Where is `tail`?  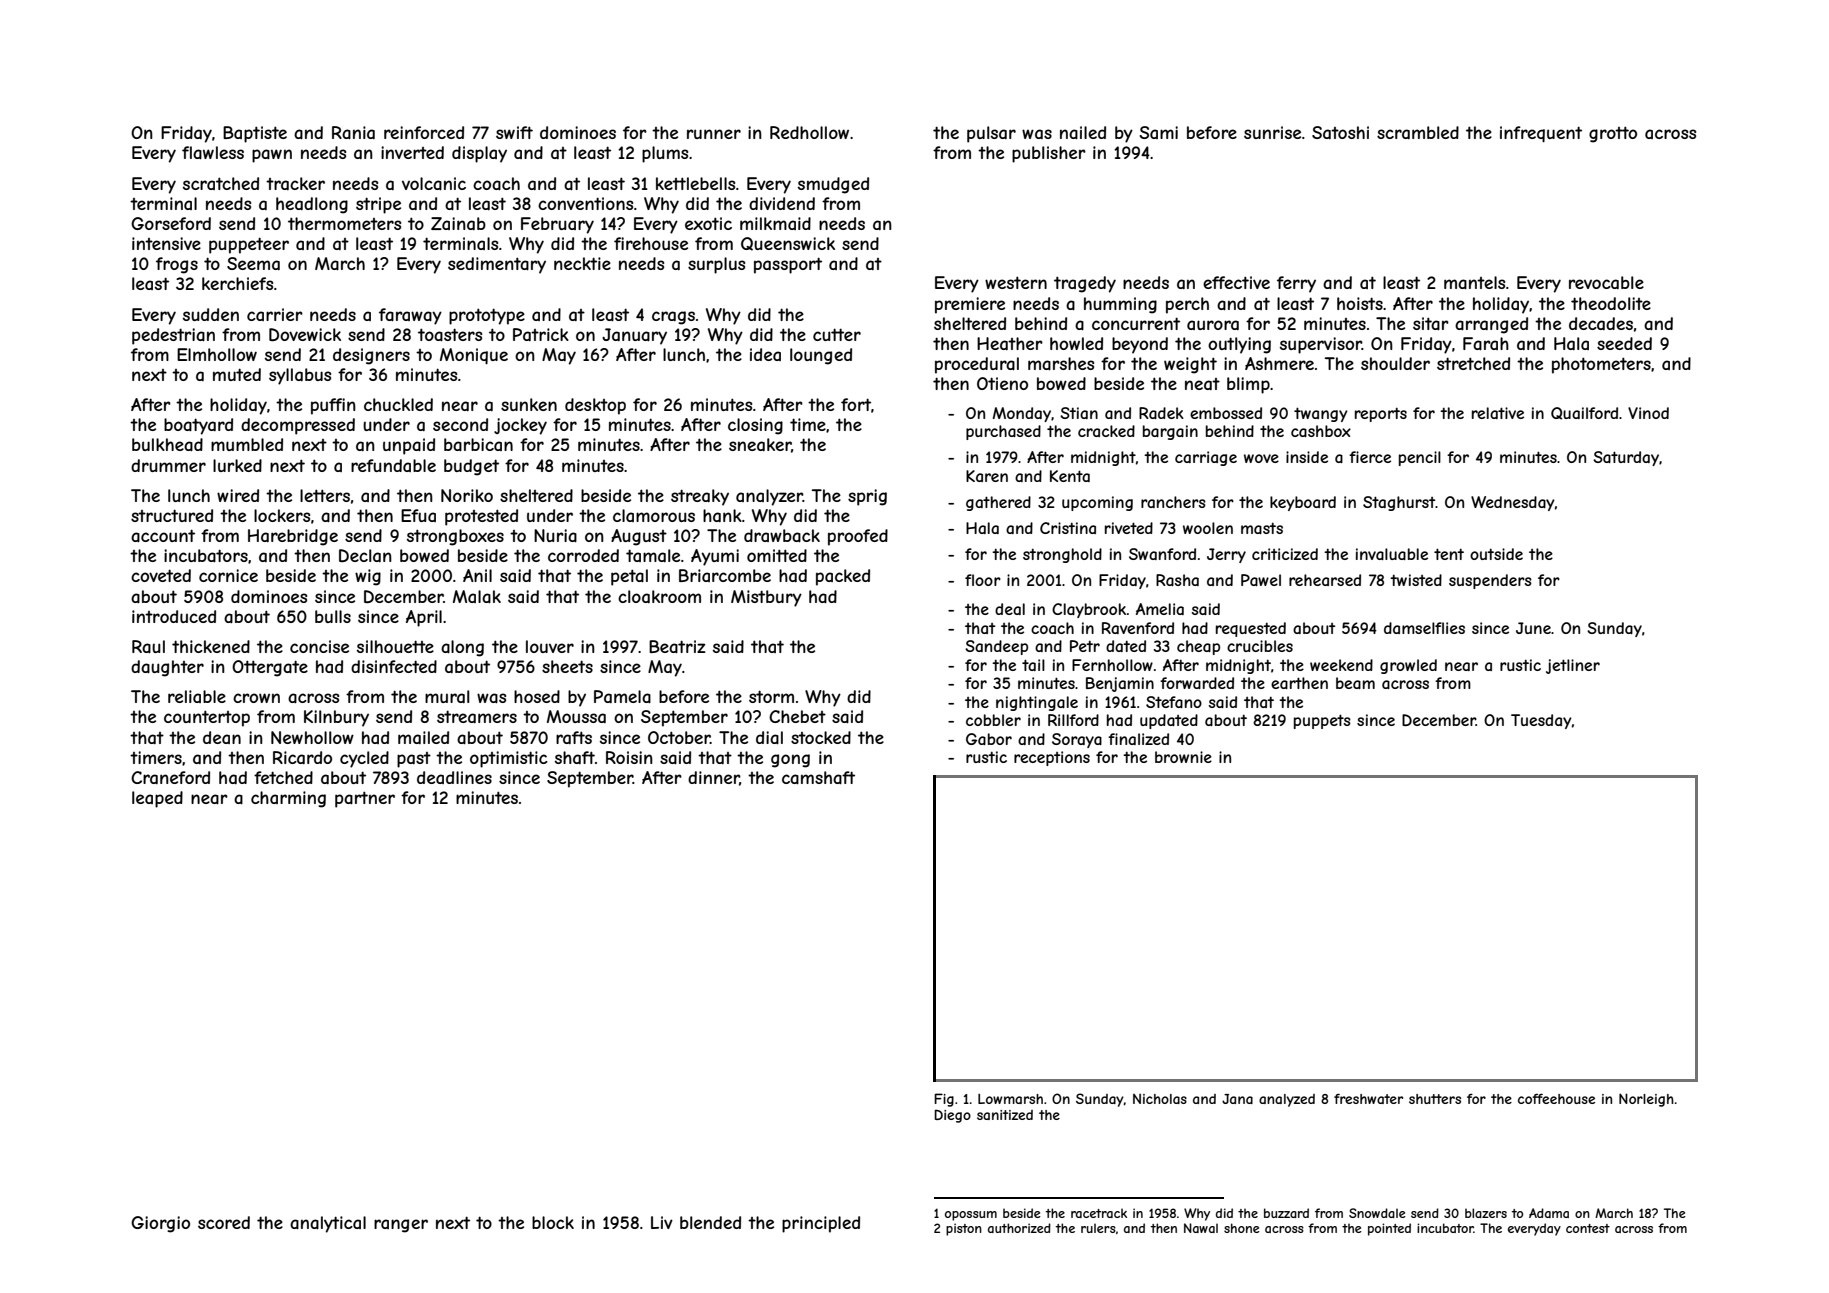
tail is located at coordinates (1033, 665).
